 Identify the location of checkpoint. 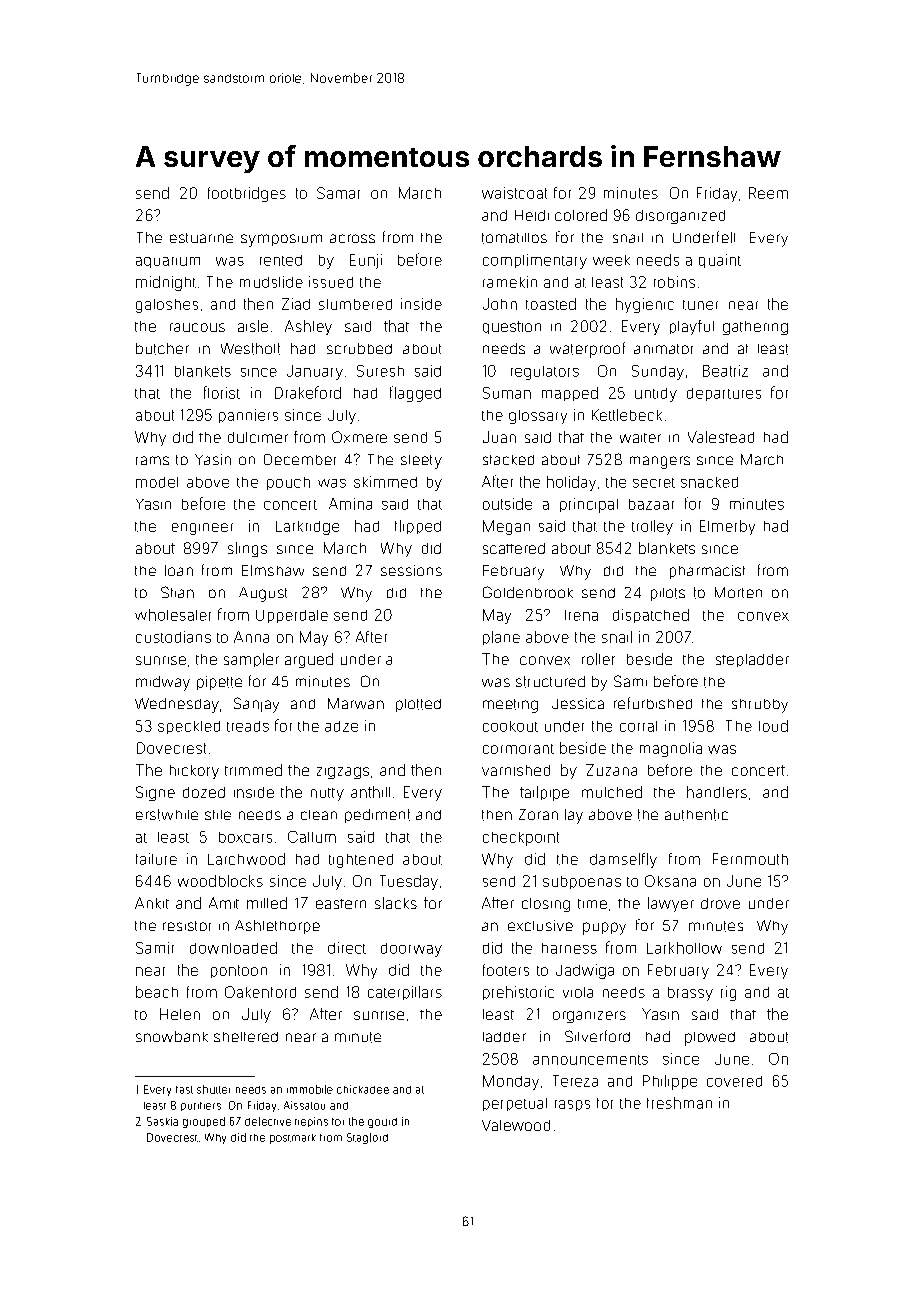
(521, 839).
